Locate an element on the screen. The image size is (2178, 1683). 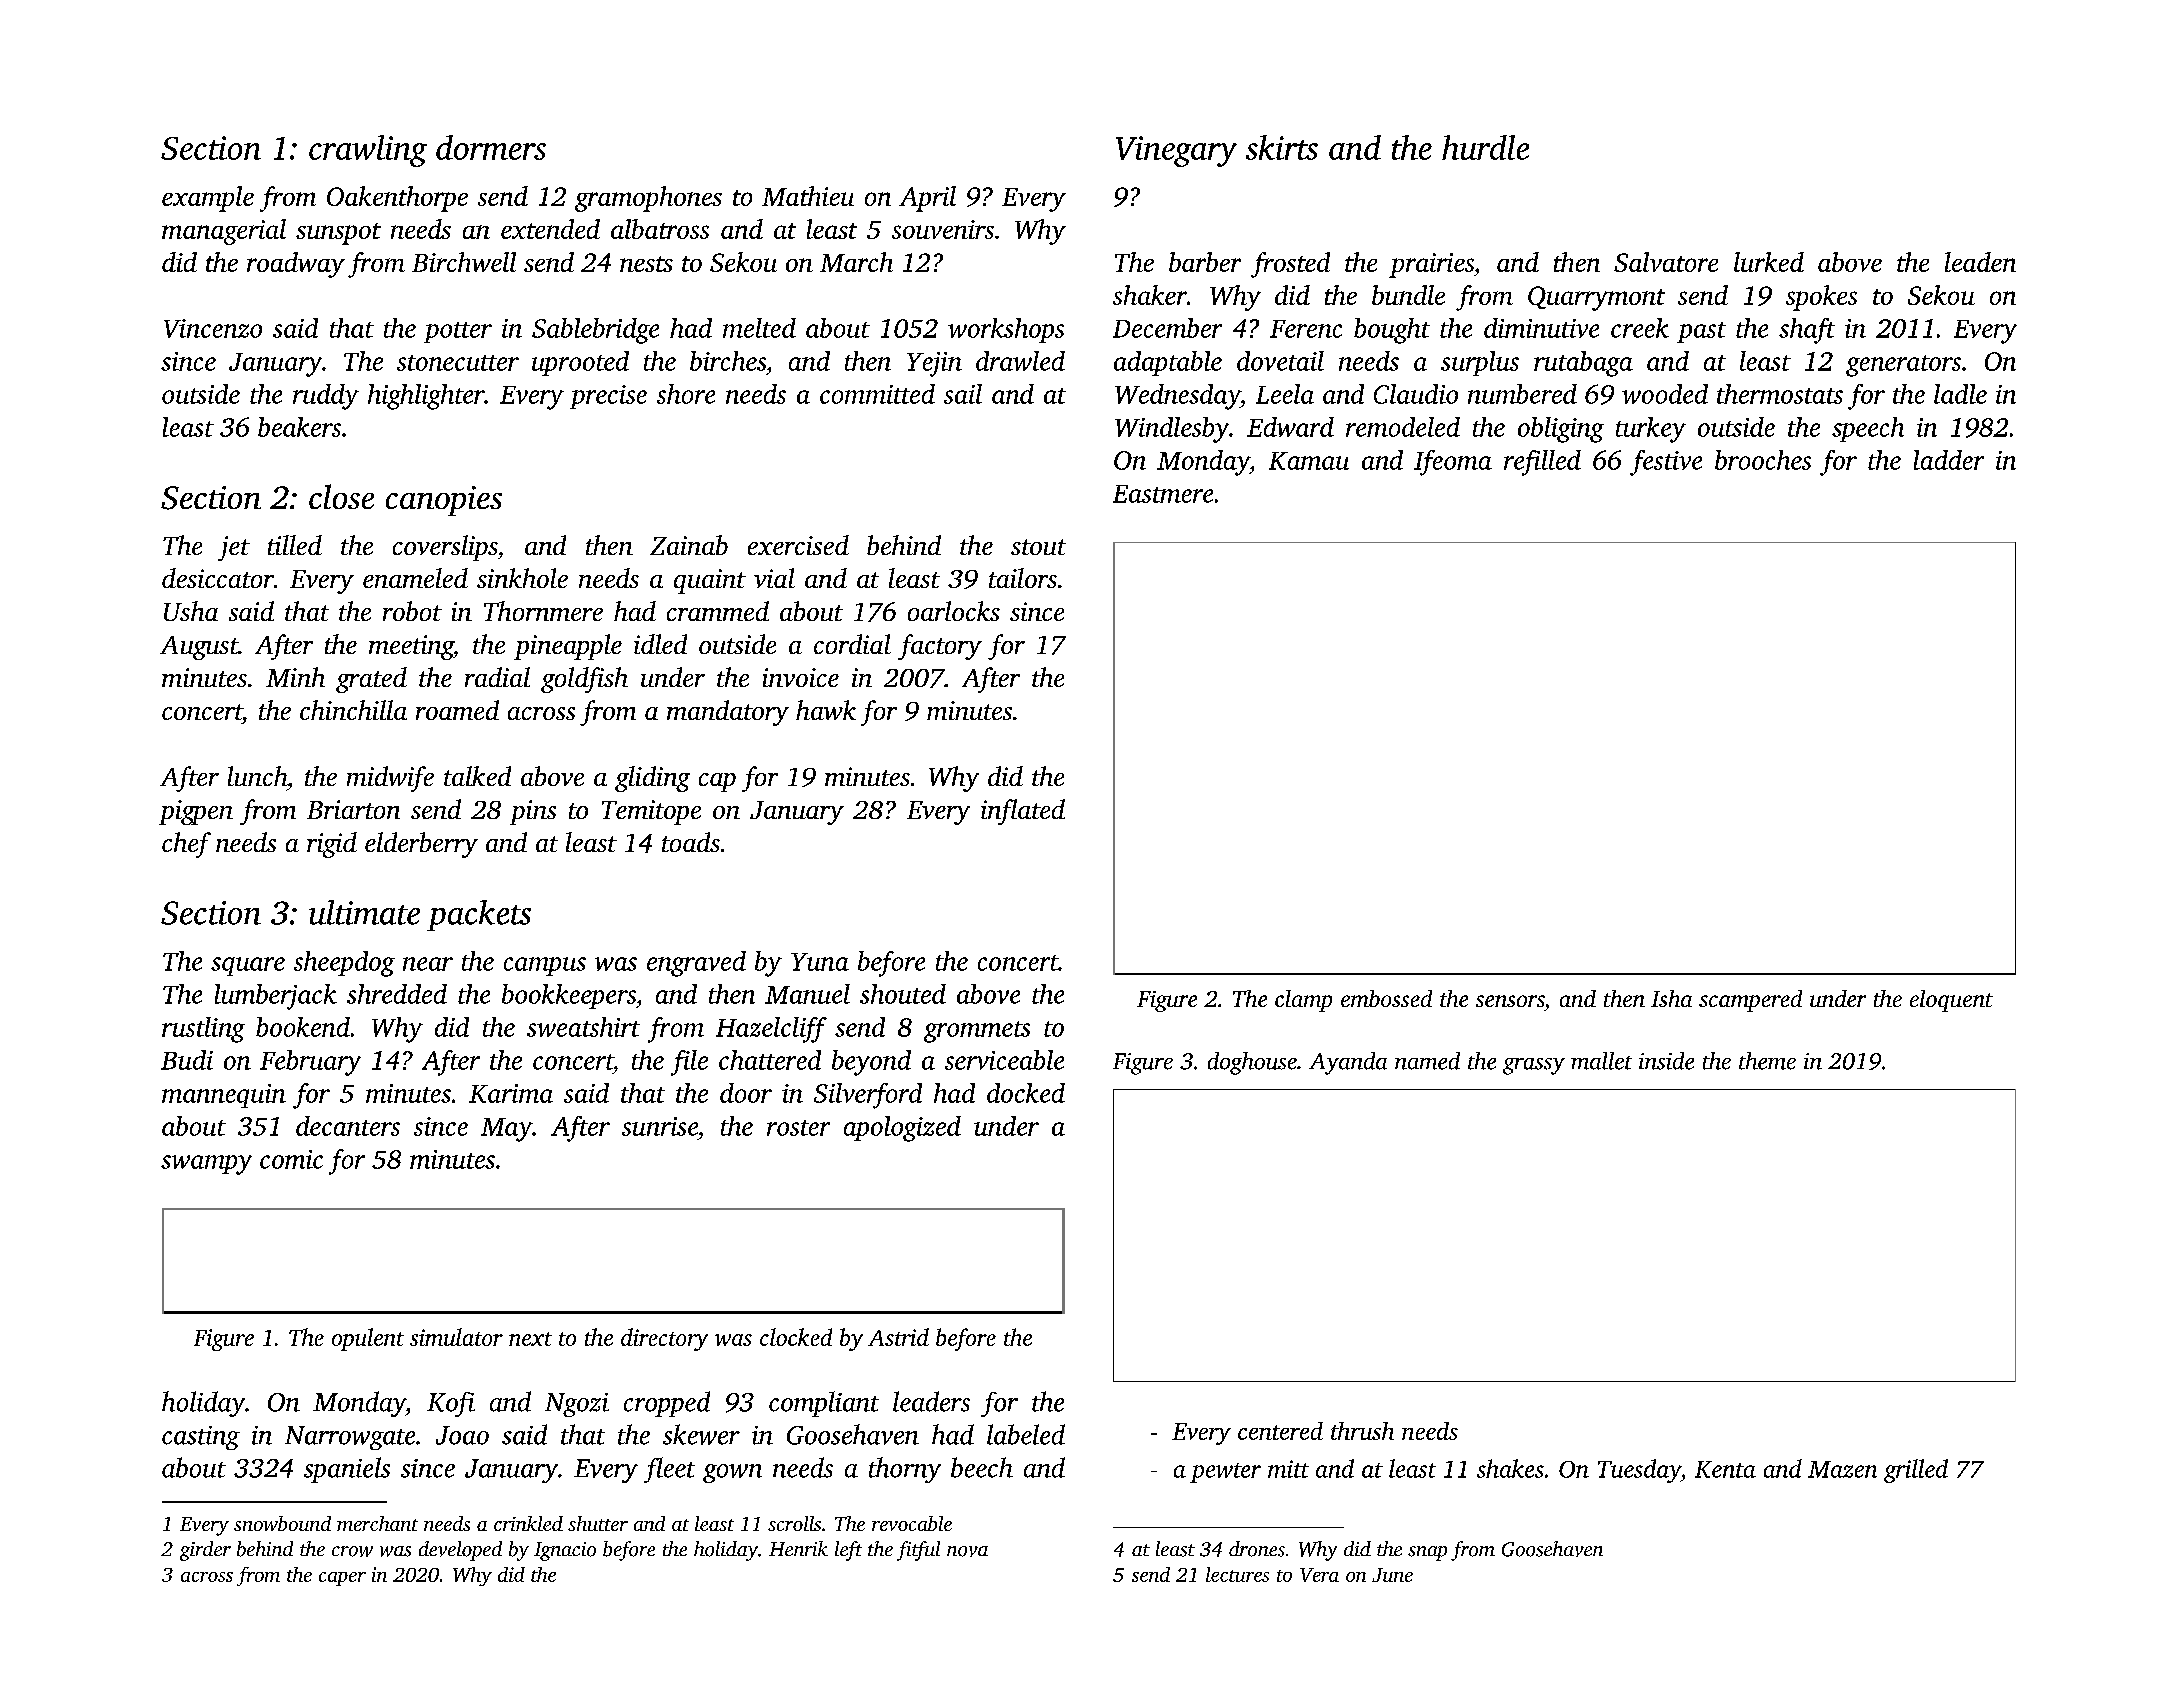
comic is located at coordinates (291, 1159).
